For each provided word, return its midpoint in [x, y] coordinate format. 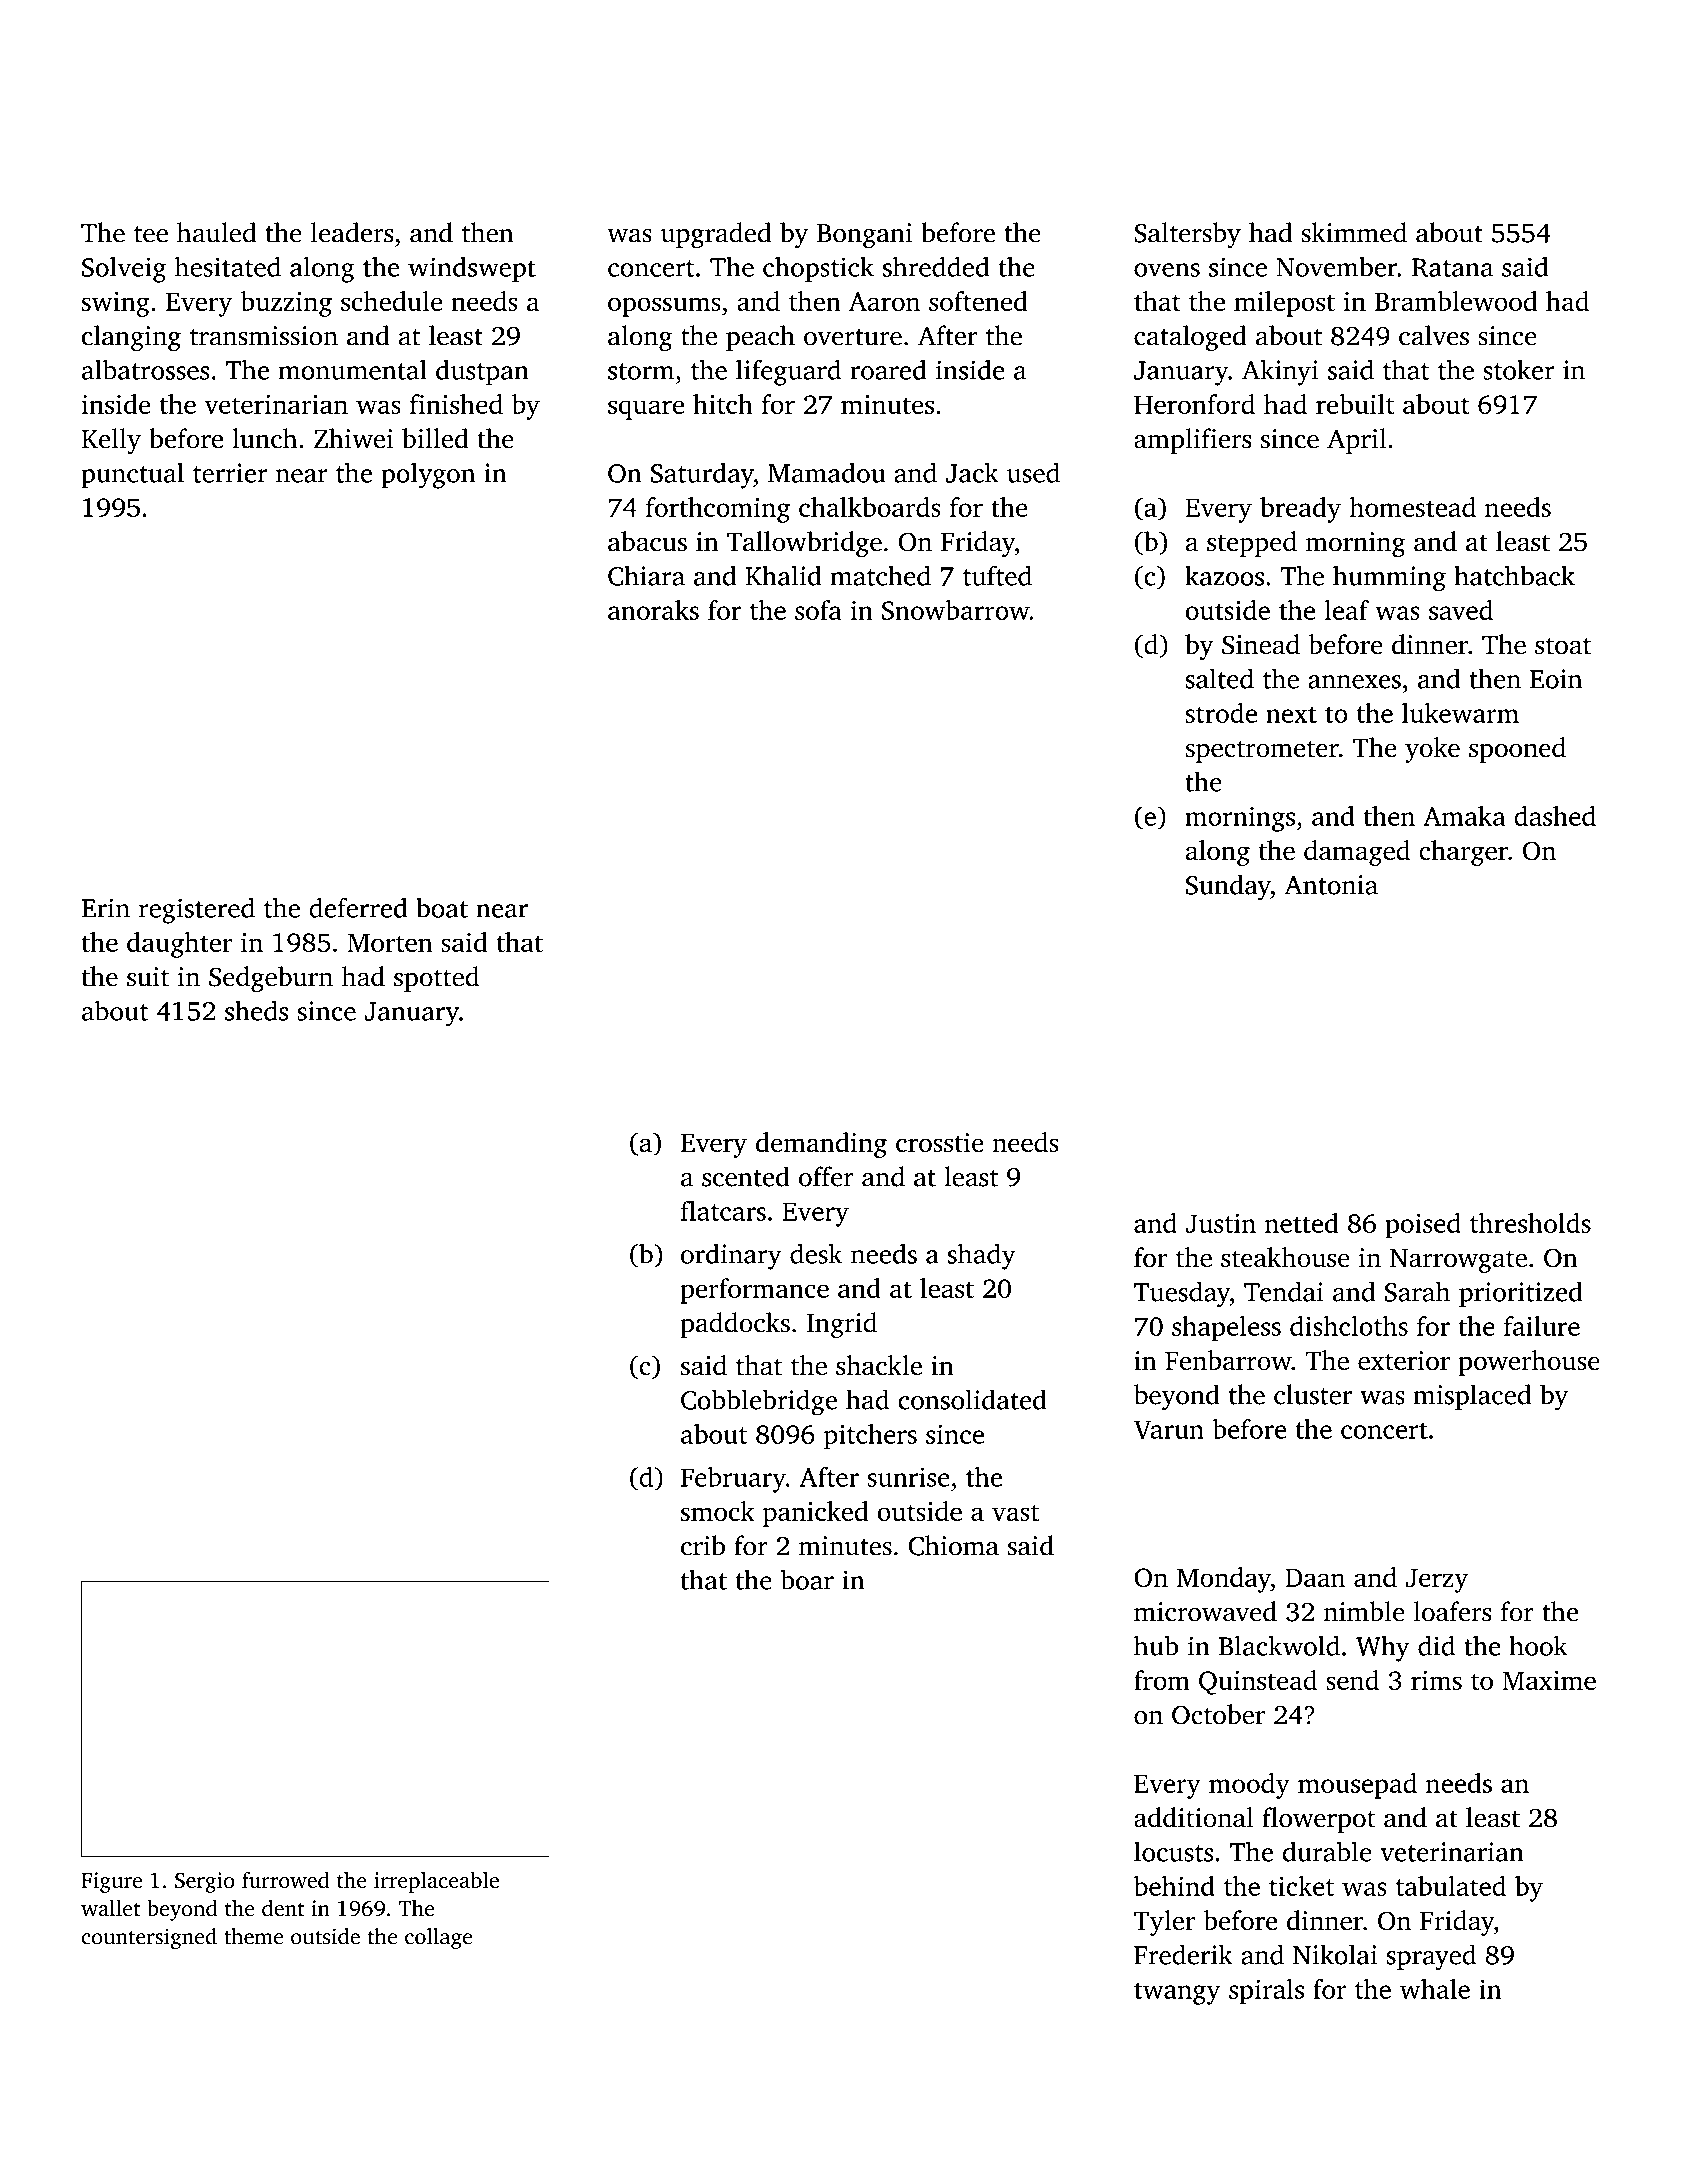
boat [442, 908]
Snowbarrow [956, 610]
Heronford [1194, 404]
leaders [352, 232]
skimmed [1354, 232]
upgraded [716, 235]
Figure [111, 1882]
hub [1156, 1645]
